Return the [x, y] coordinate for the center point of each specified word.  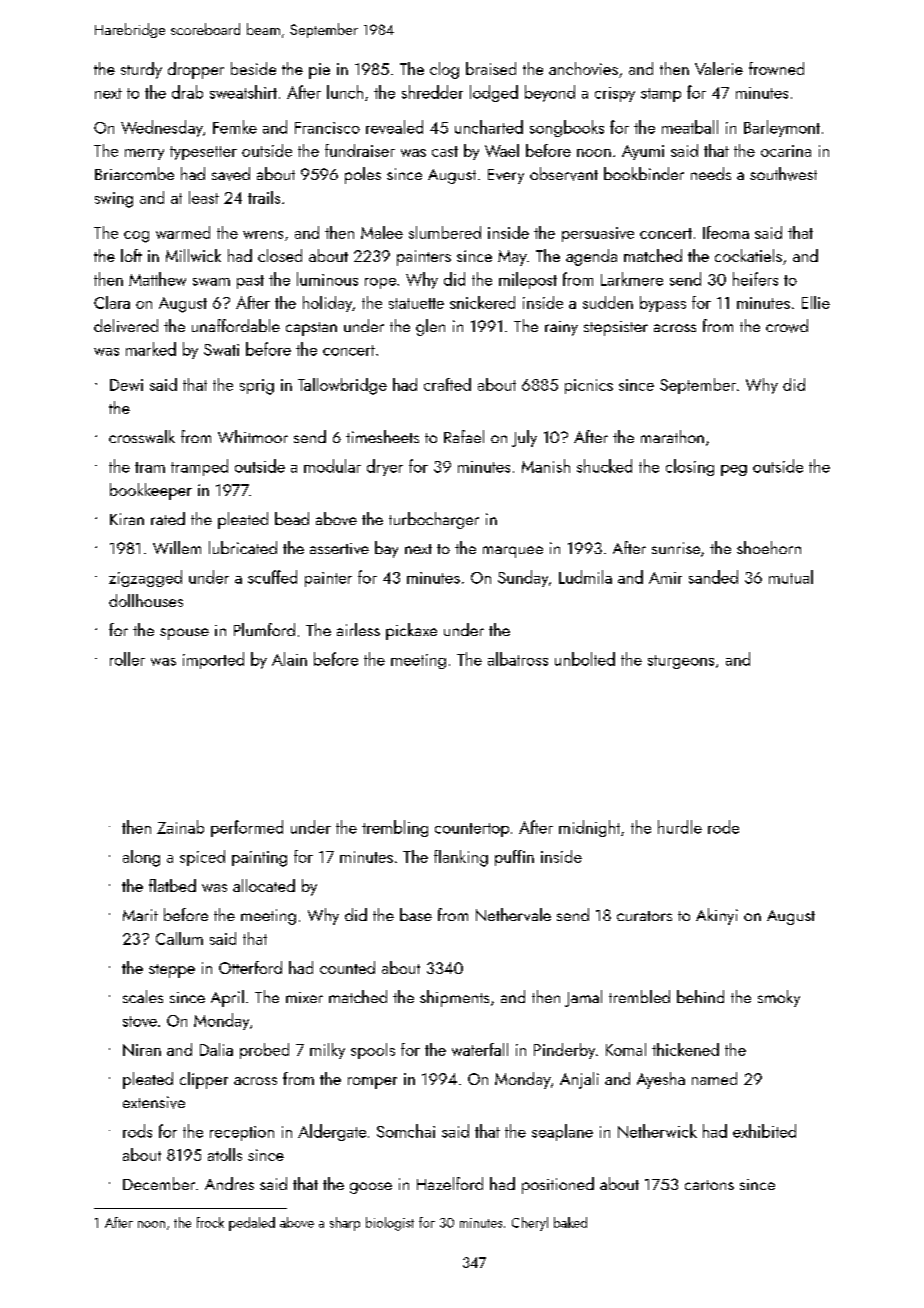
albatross [518, 659]
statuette [416, 303]
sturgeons [681, 662]
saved [231, 174]
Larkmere [632, 279]
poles [363, 175]
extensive [154, 1102]
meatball [690, 127]
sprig [257, 387]
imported [213, 660]
